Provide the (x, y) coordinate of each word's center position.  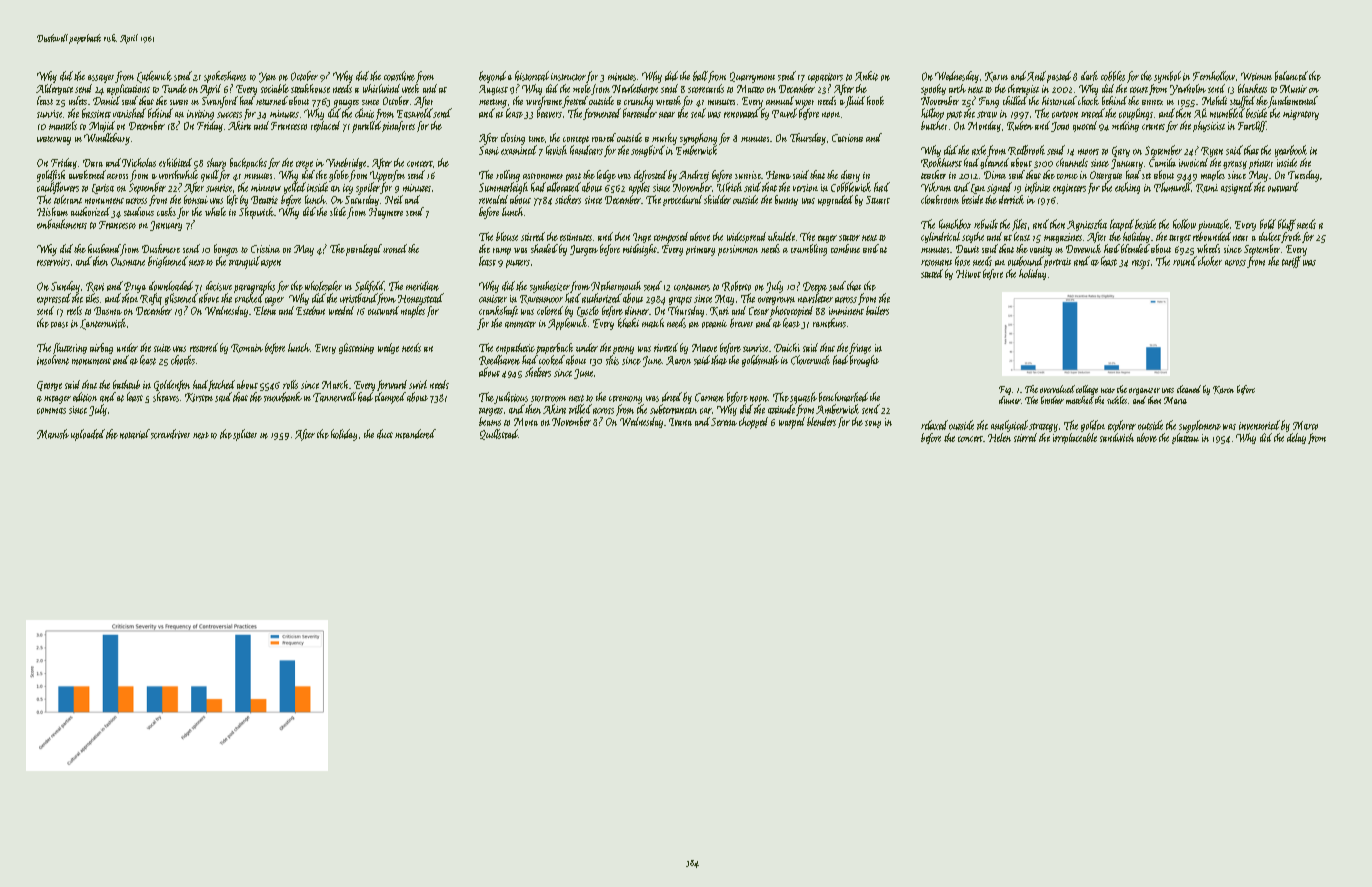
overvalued (1057, 389)
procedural (682, 200)
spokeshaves (225, 77)
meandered (415, 434)
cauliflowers (58, 188)
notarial (135, 434)
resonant (936, 263)
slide (338, 211)
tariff (1291, 262)
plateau (1185, 438)
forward (392, 385)
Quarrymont (752, 77)
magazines (1063, 238)
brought (864, 361)
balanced (1291, 76)
